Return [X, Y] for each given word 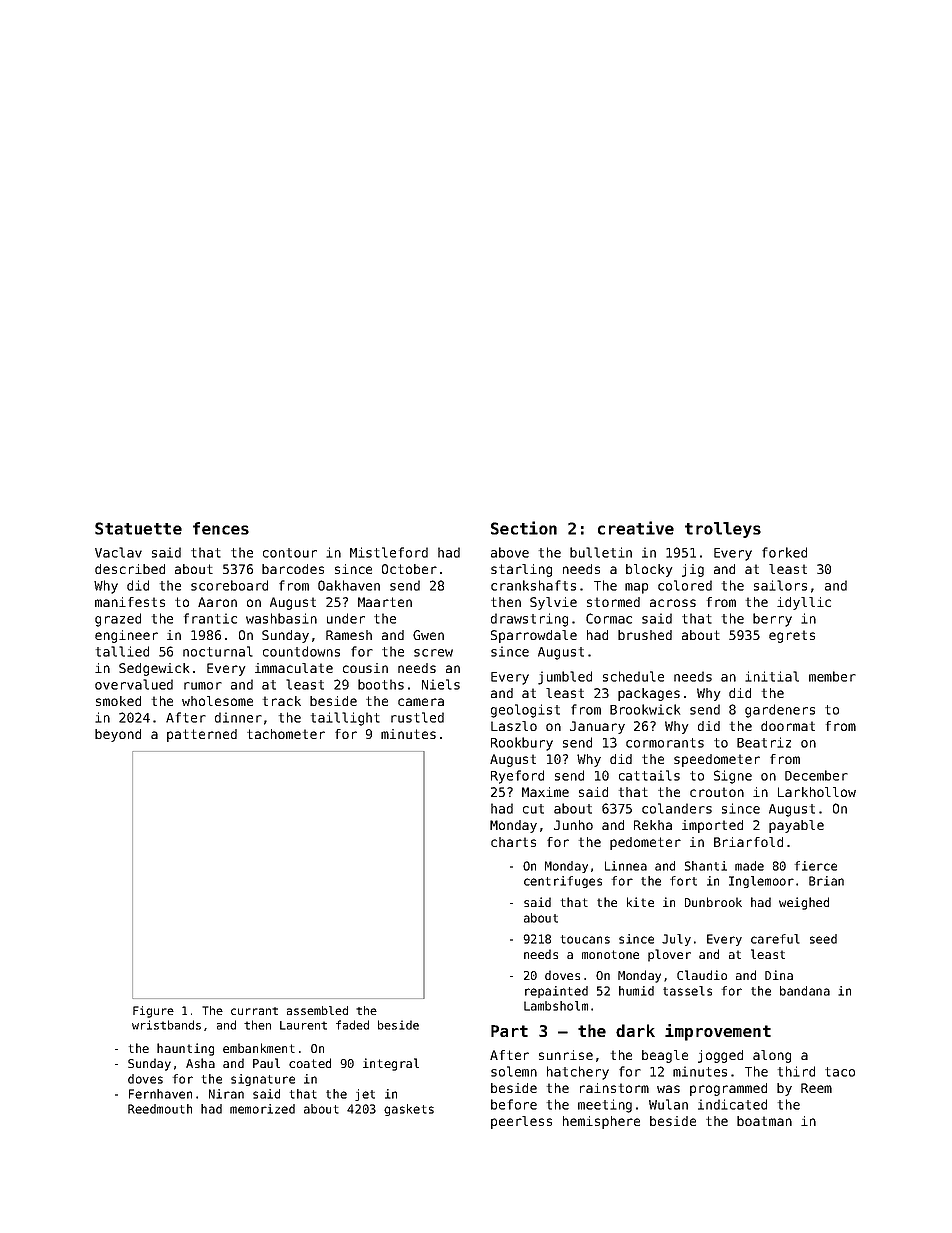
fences [221, 528]
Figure [153, 1012]
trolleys [723, 530]
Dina [779, 975]
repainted [556, 992]
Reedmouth [160, 1109]
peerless [521, 1122]
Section [524, 528]
